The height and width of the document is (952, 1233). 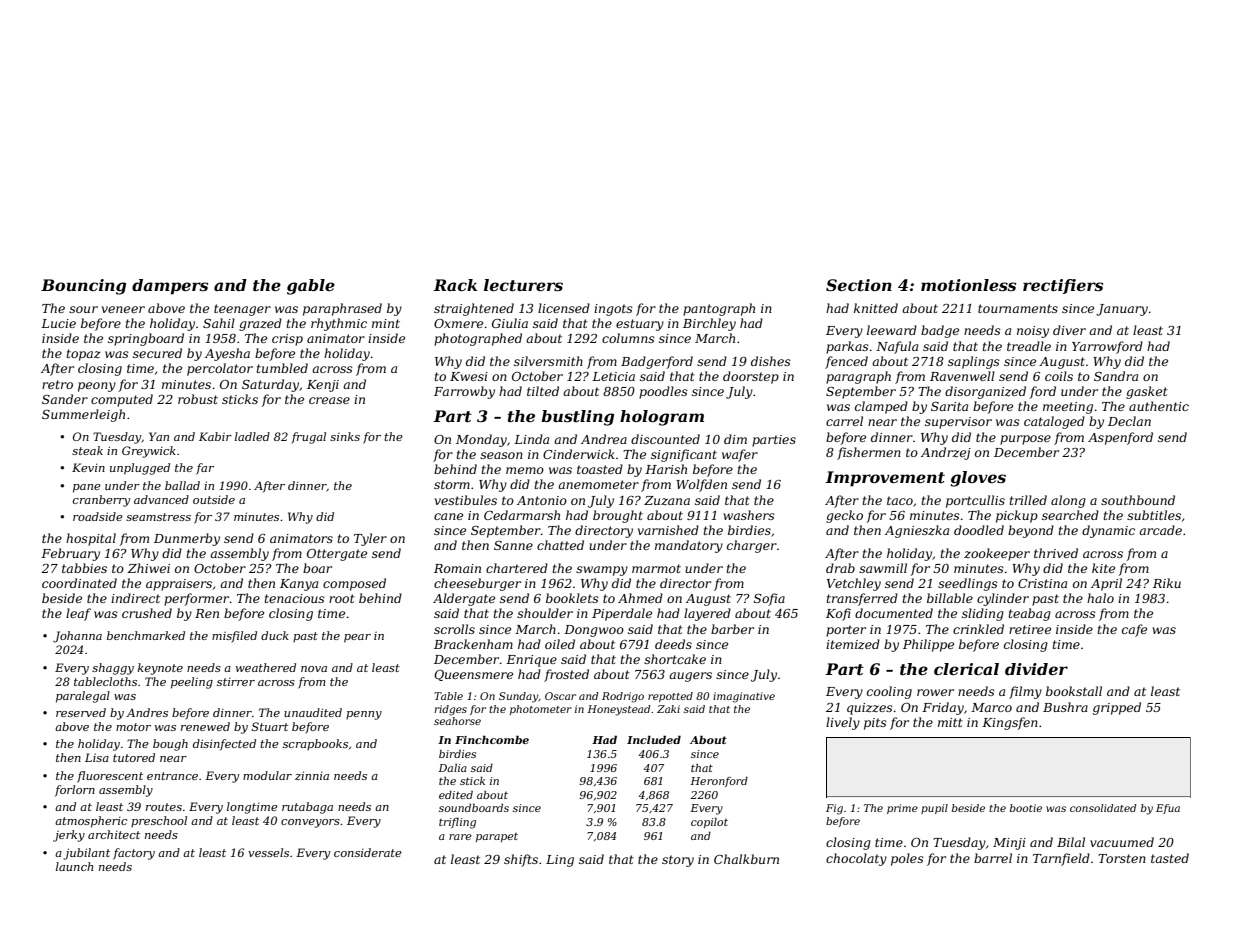 I want to click on Ayesha, so click(x=227, y=354).
